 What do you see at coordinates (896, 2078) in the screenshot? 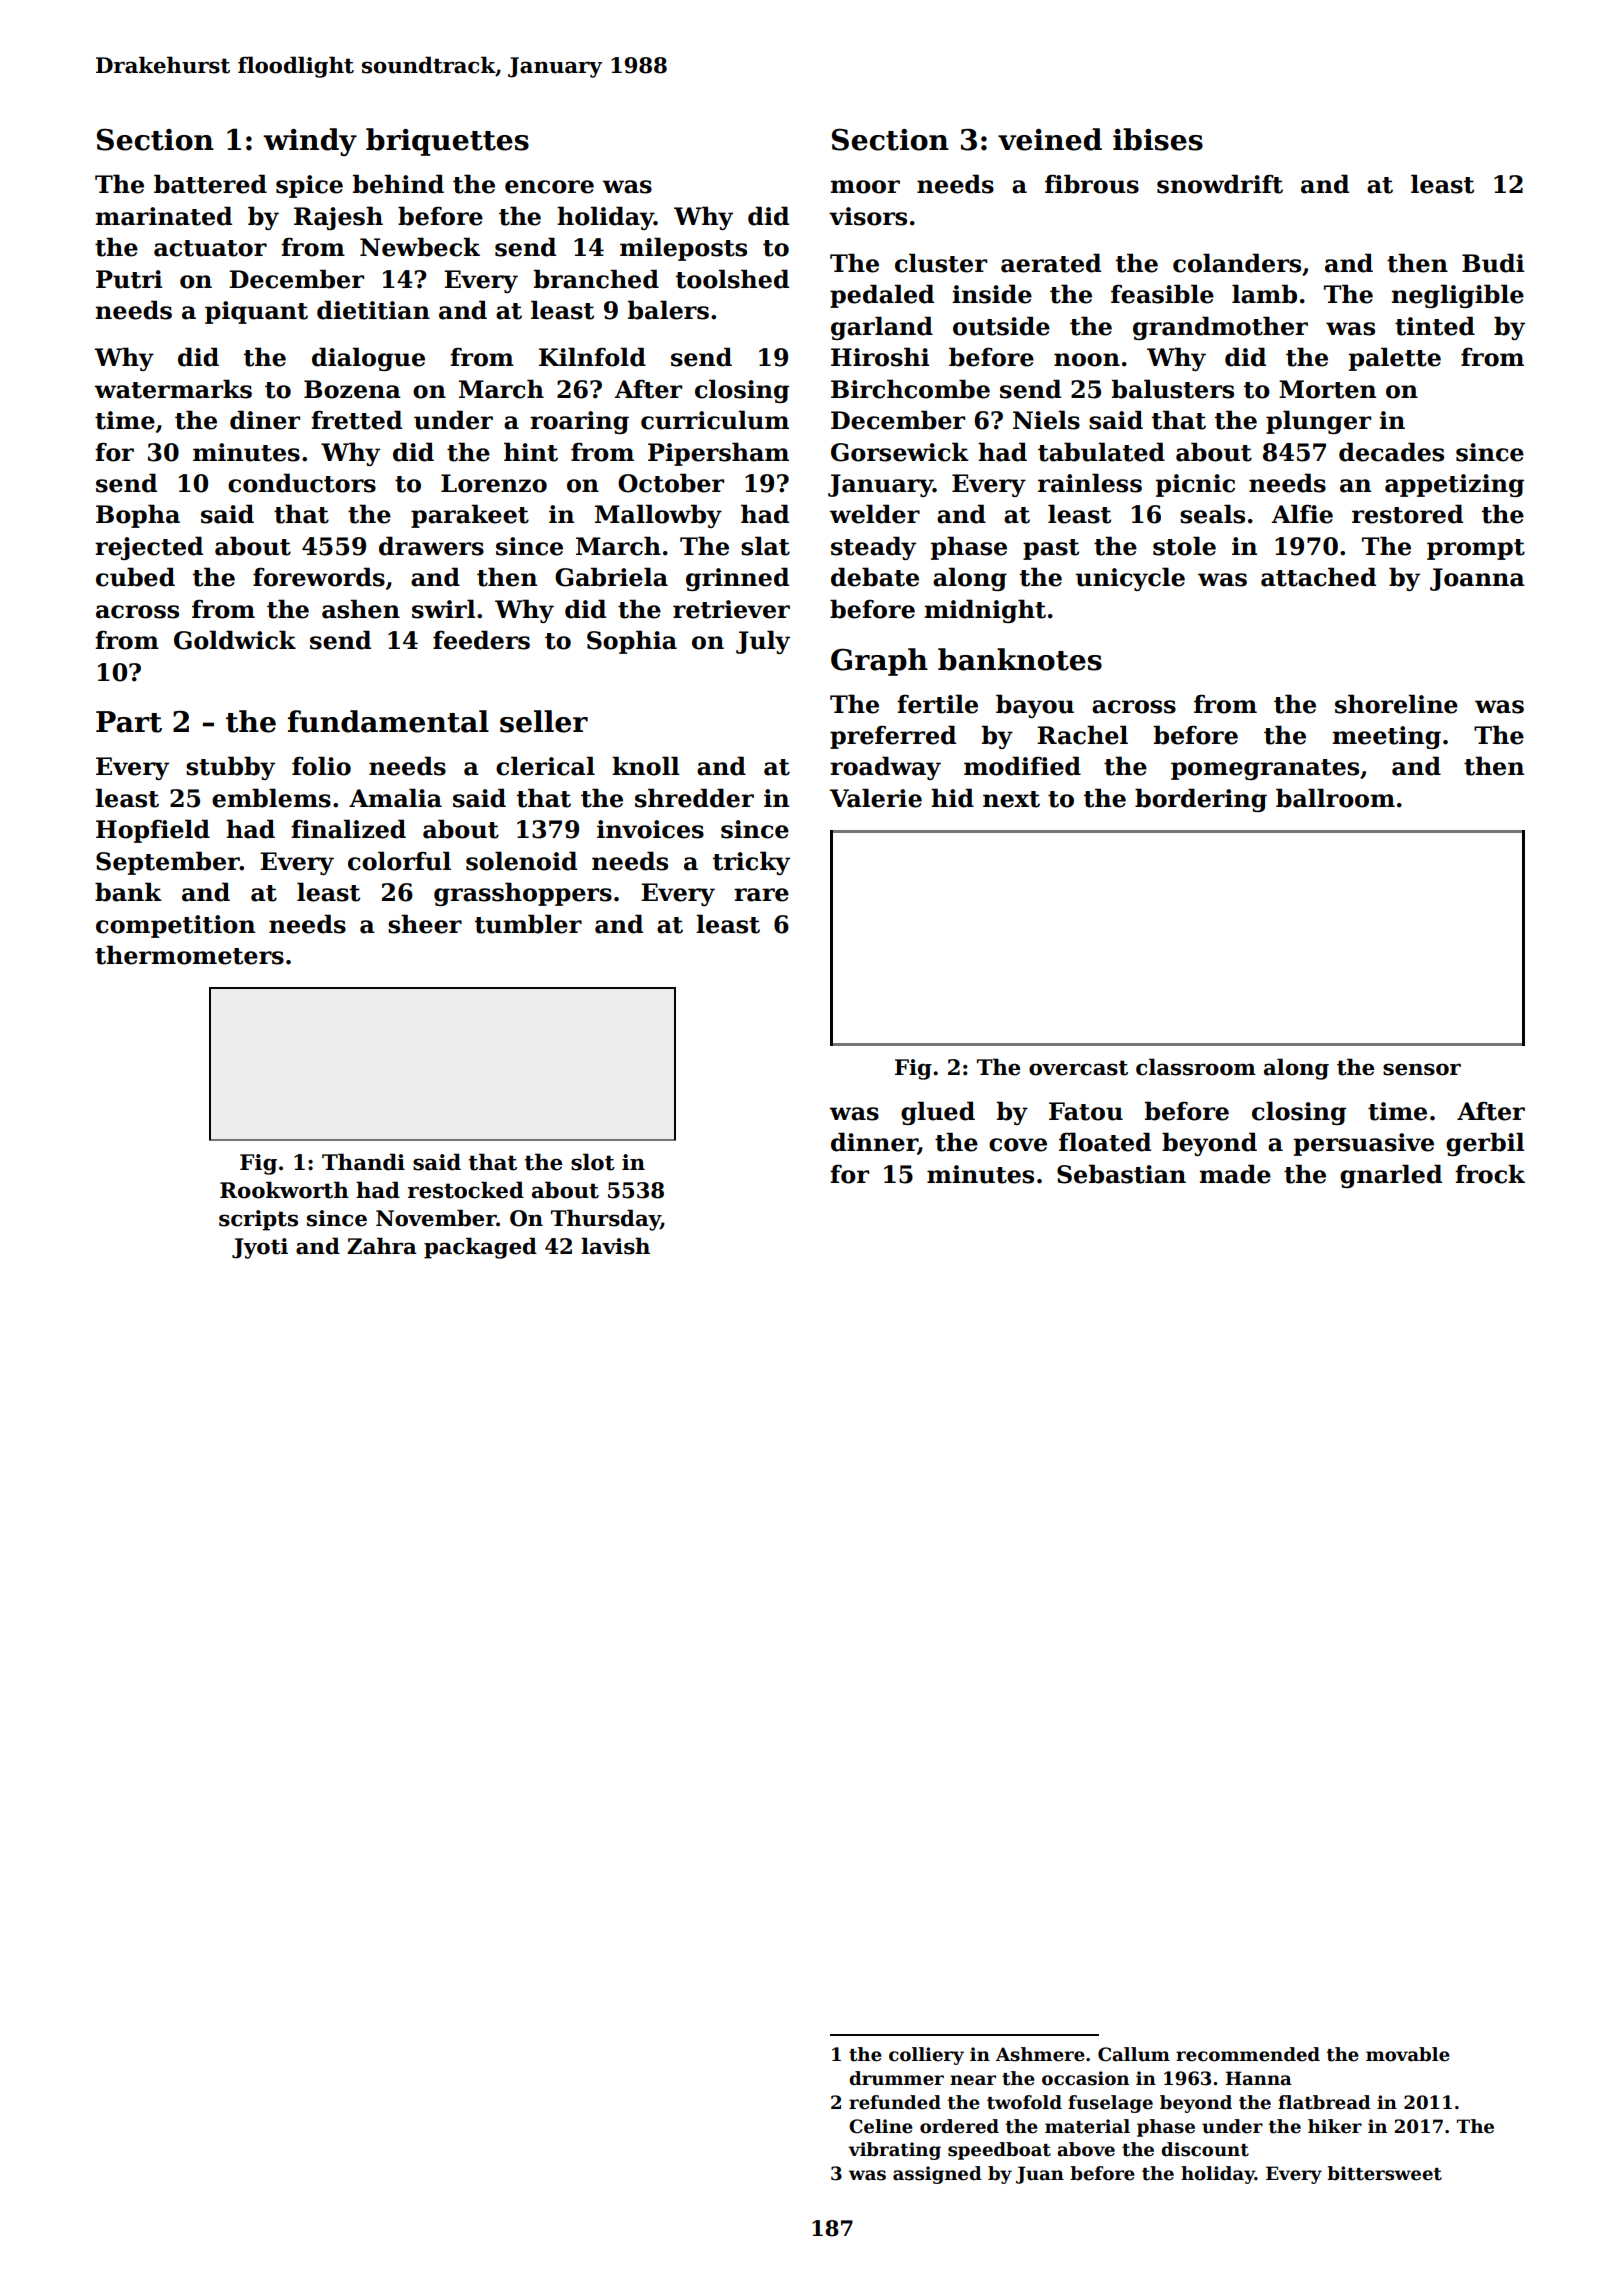
I see `drummer` at bounding box center [896, 2078].
